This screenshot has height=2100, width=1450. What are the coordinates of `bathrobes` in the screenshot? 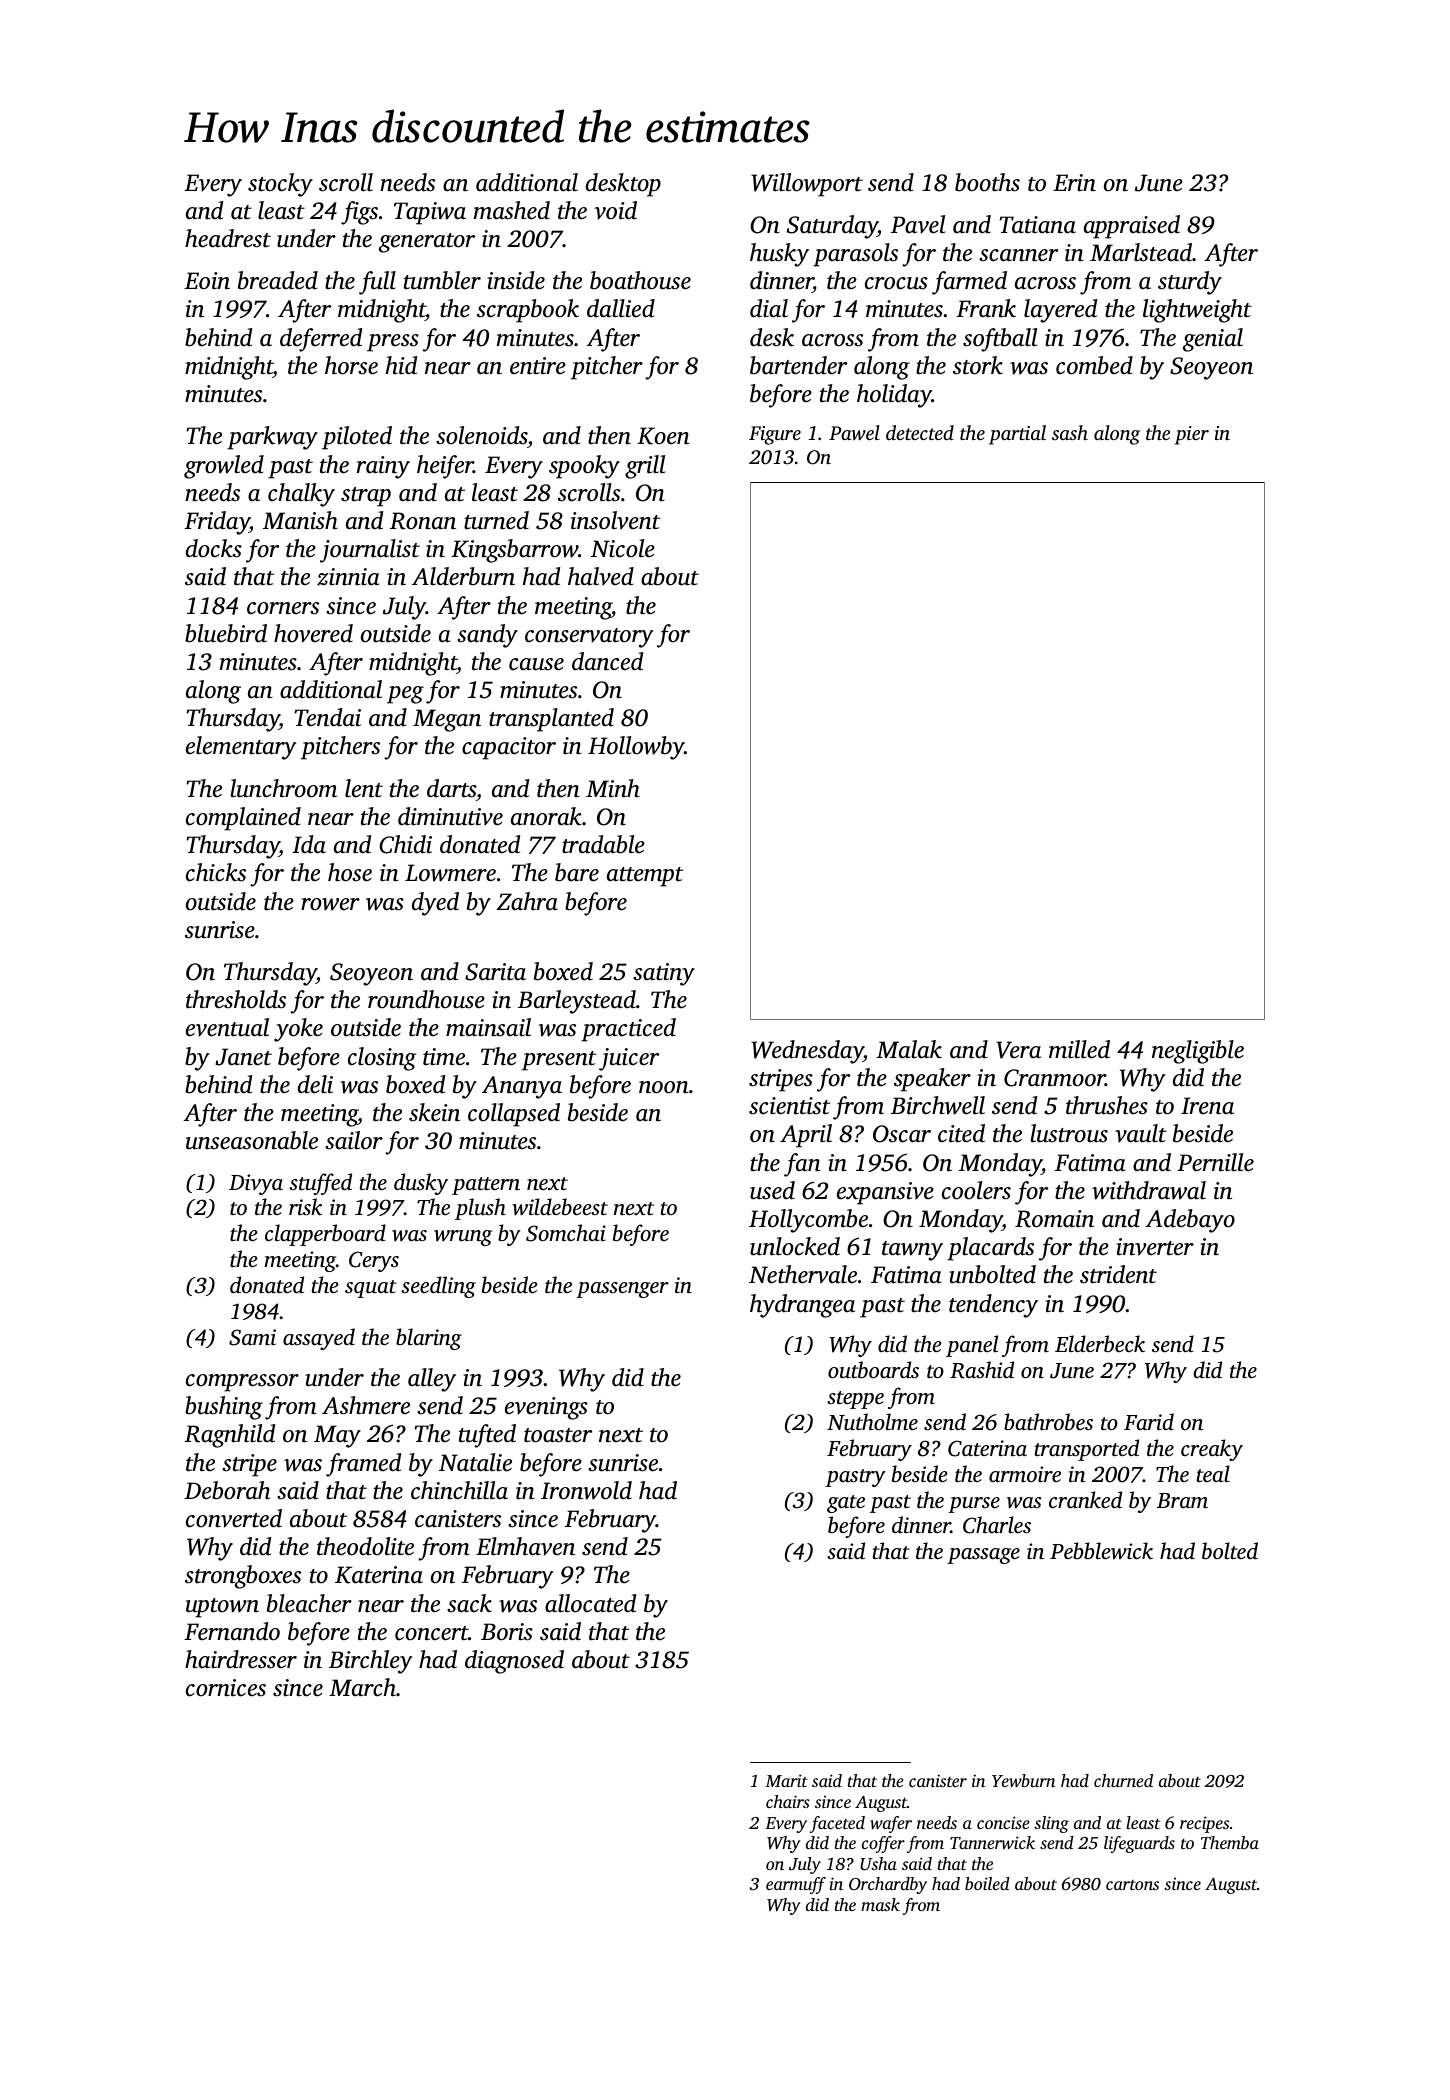 It's located at (1048, 1421).
